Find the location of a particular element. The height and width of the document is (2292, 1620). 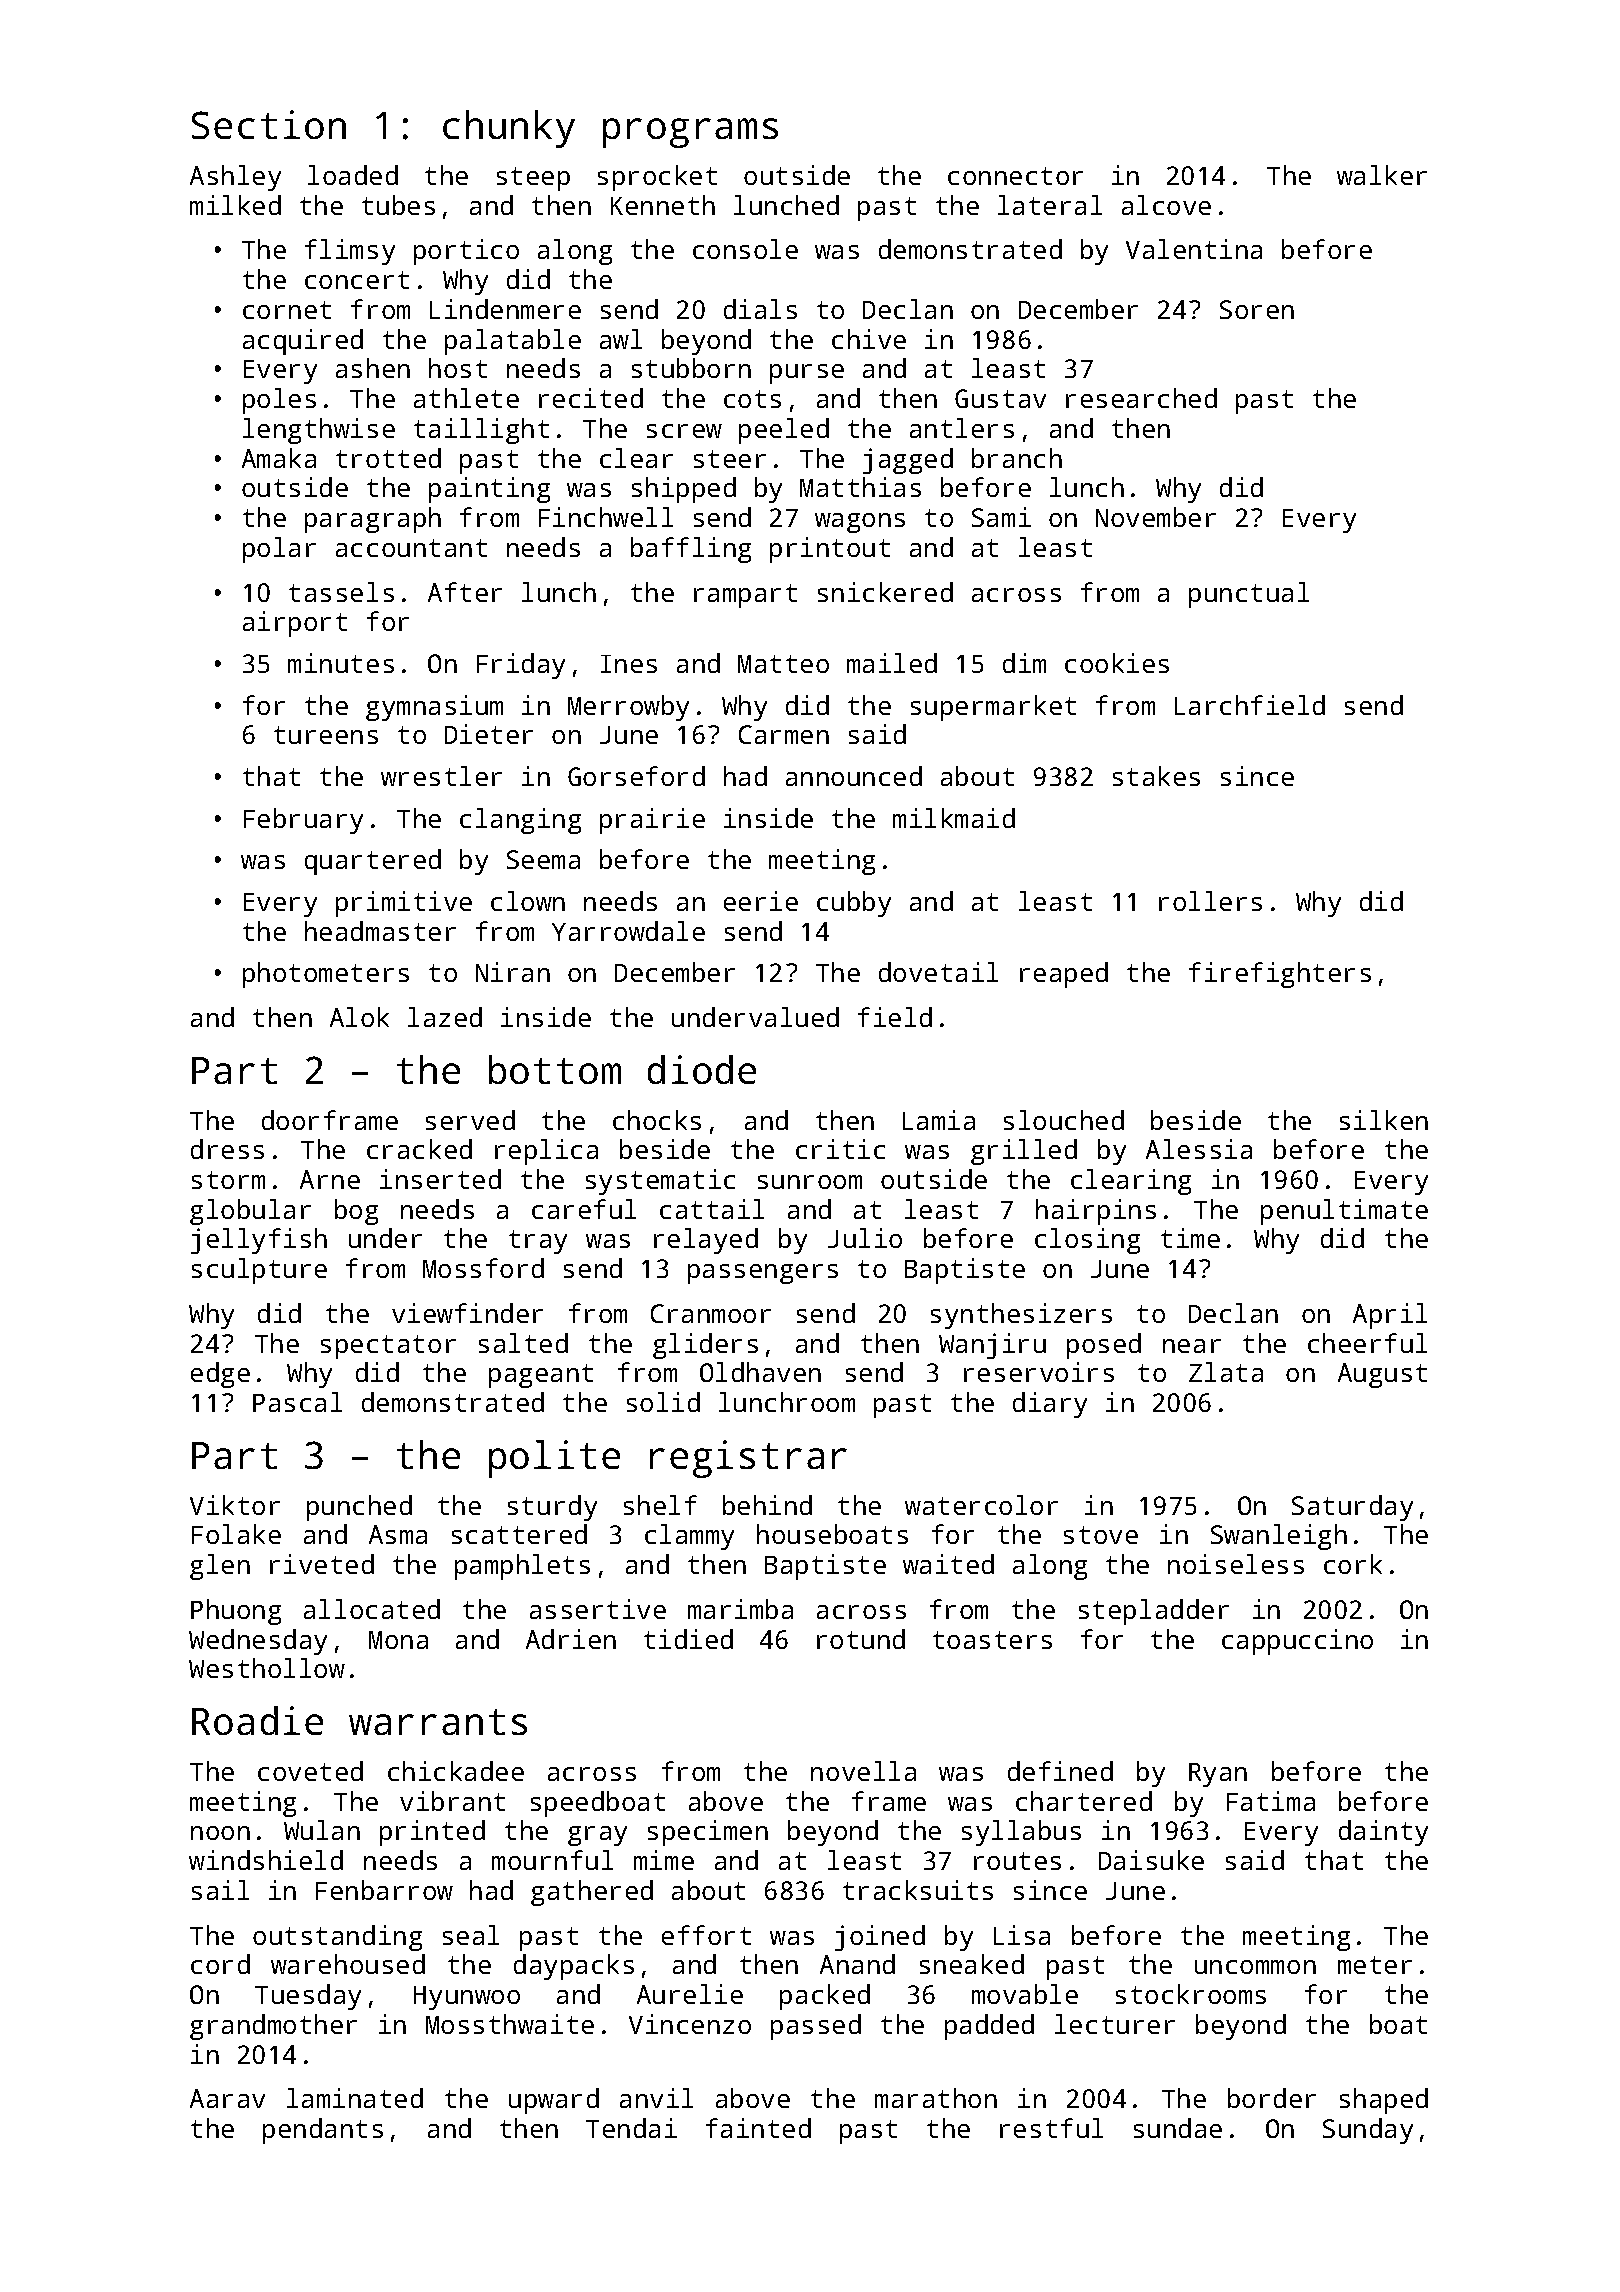

Roadie is located at coordinates (257, 1720).
